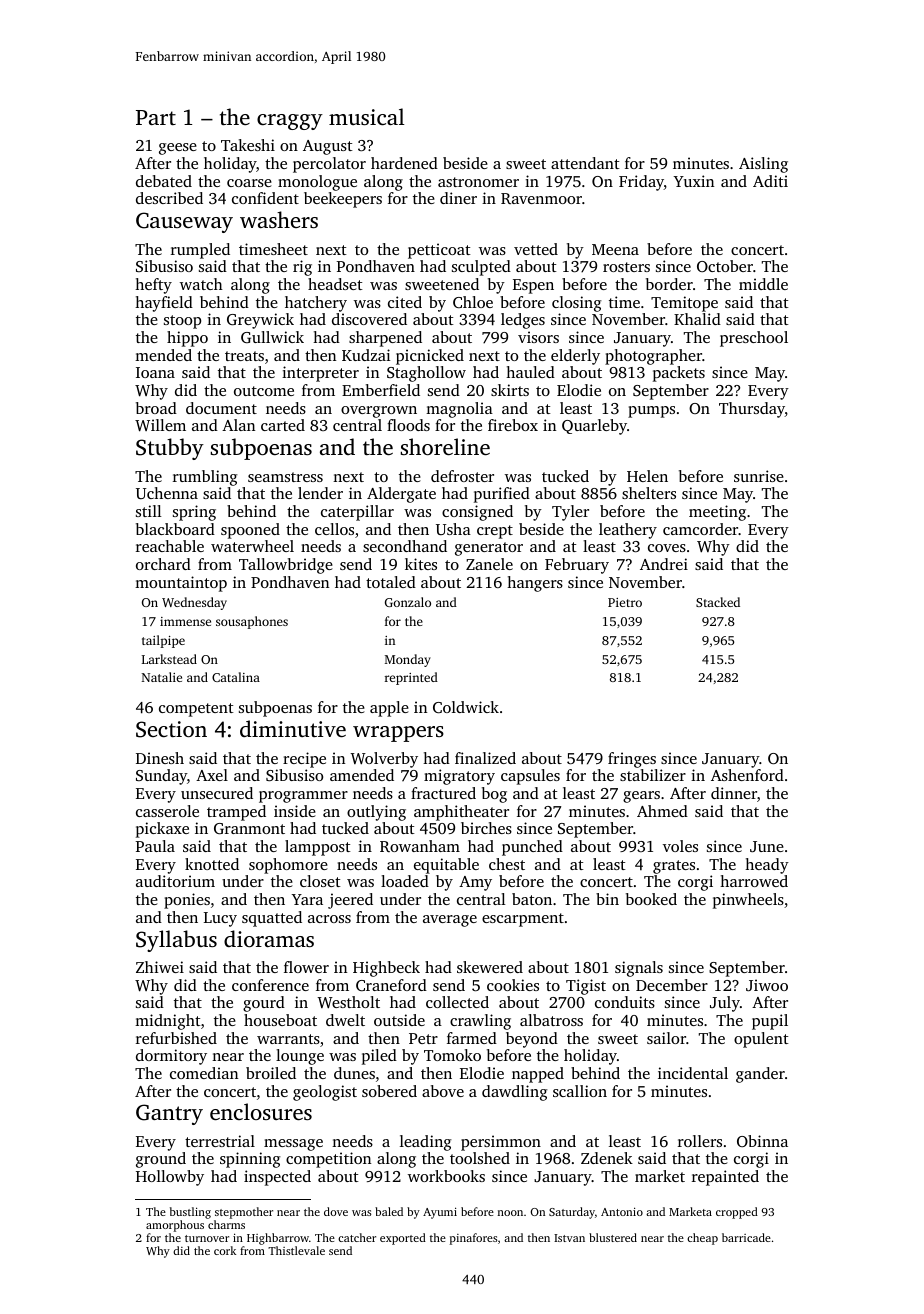  What do you see at coordinates (161, 1160) in the page?
I see `ground` at bounding box center [161, 1160].
